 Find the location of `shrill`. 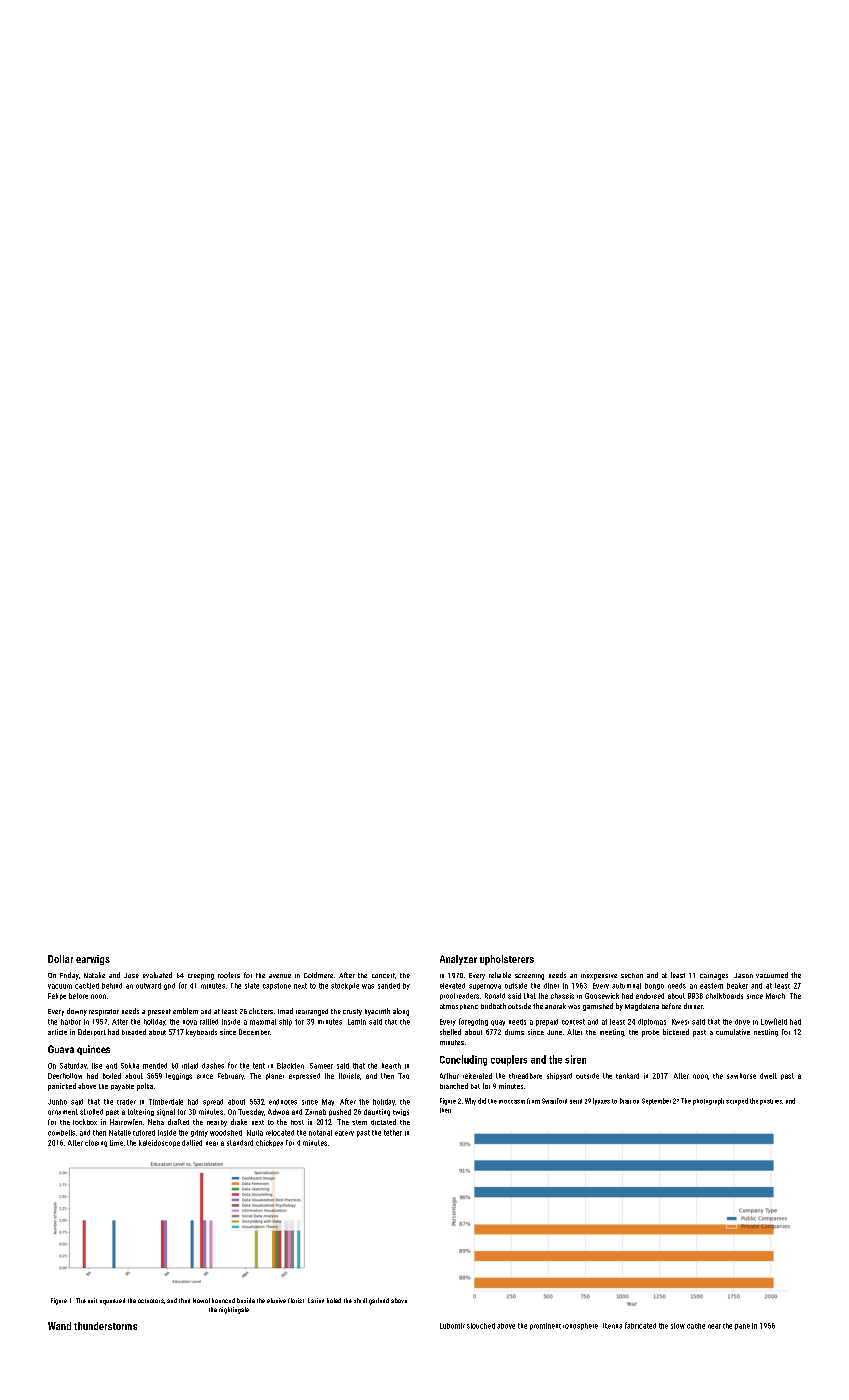

shrill is located at coordinates (360, 1300).
